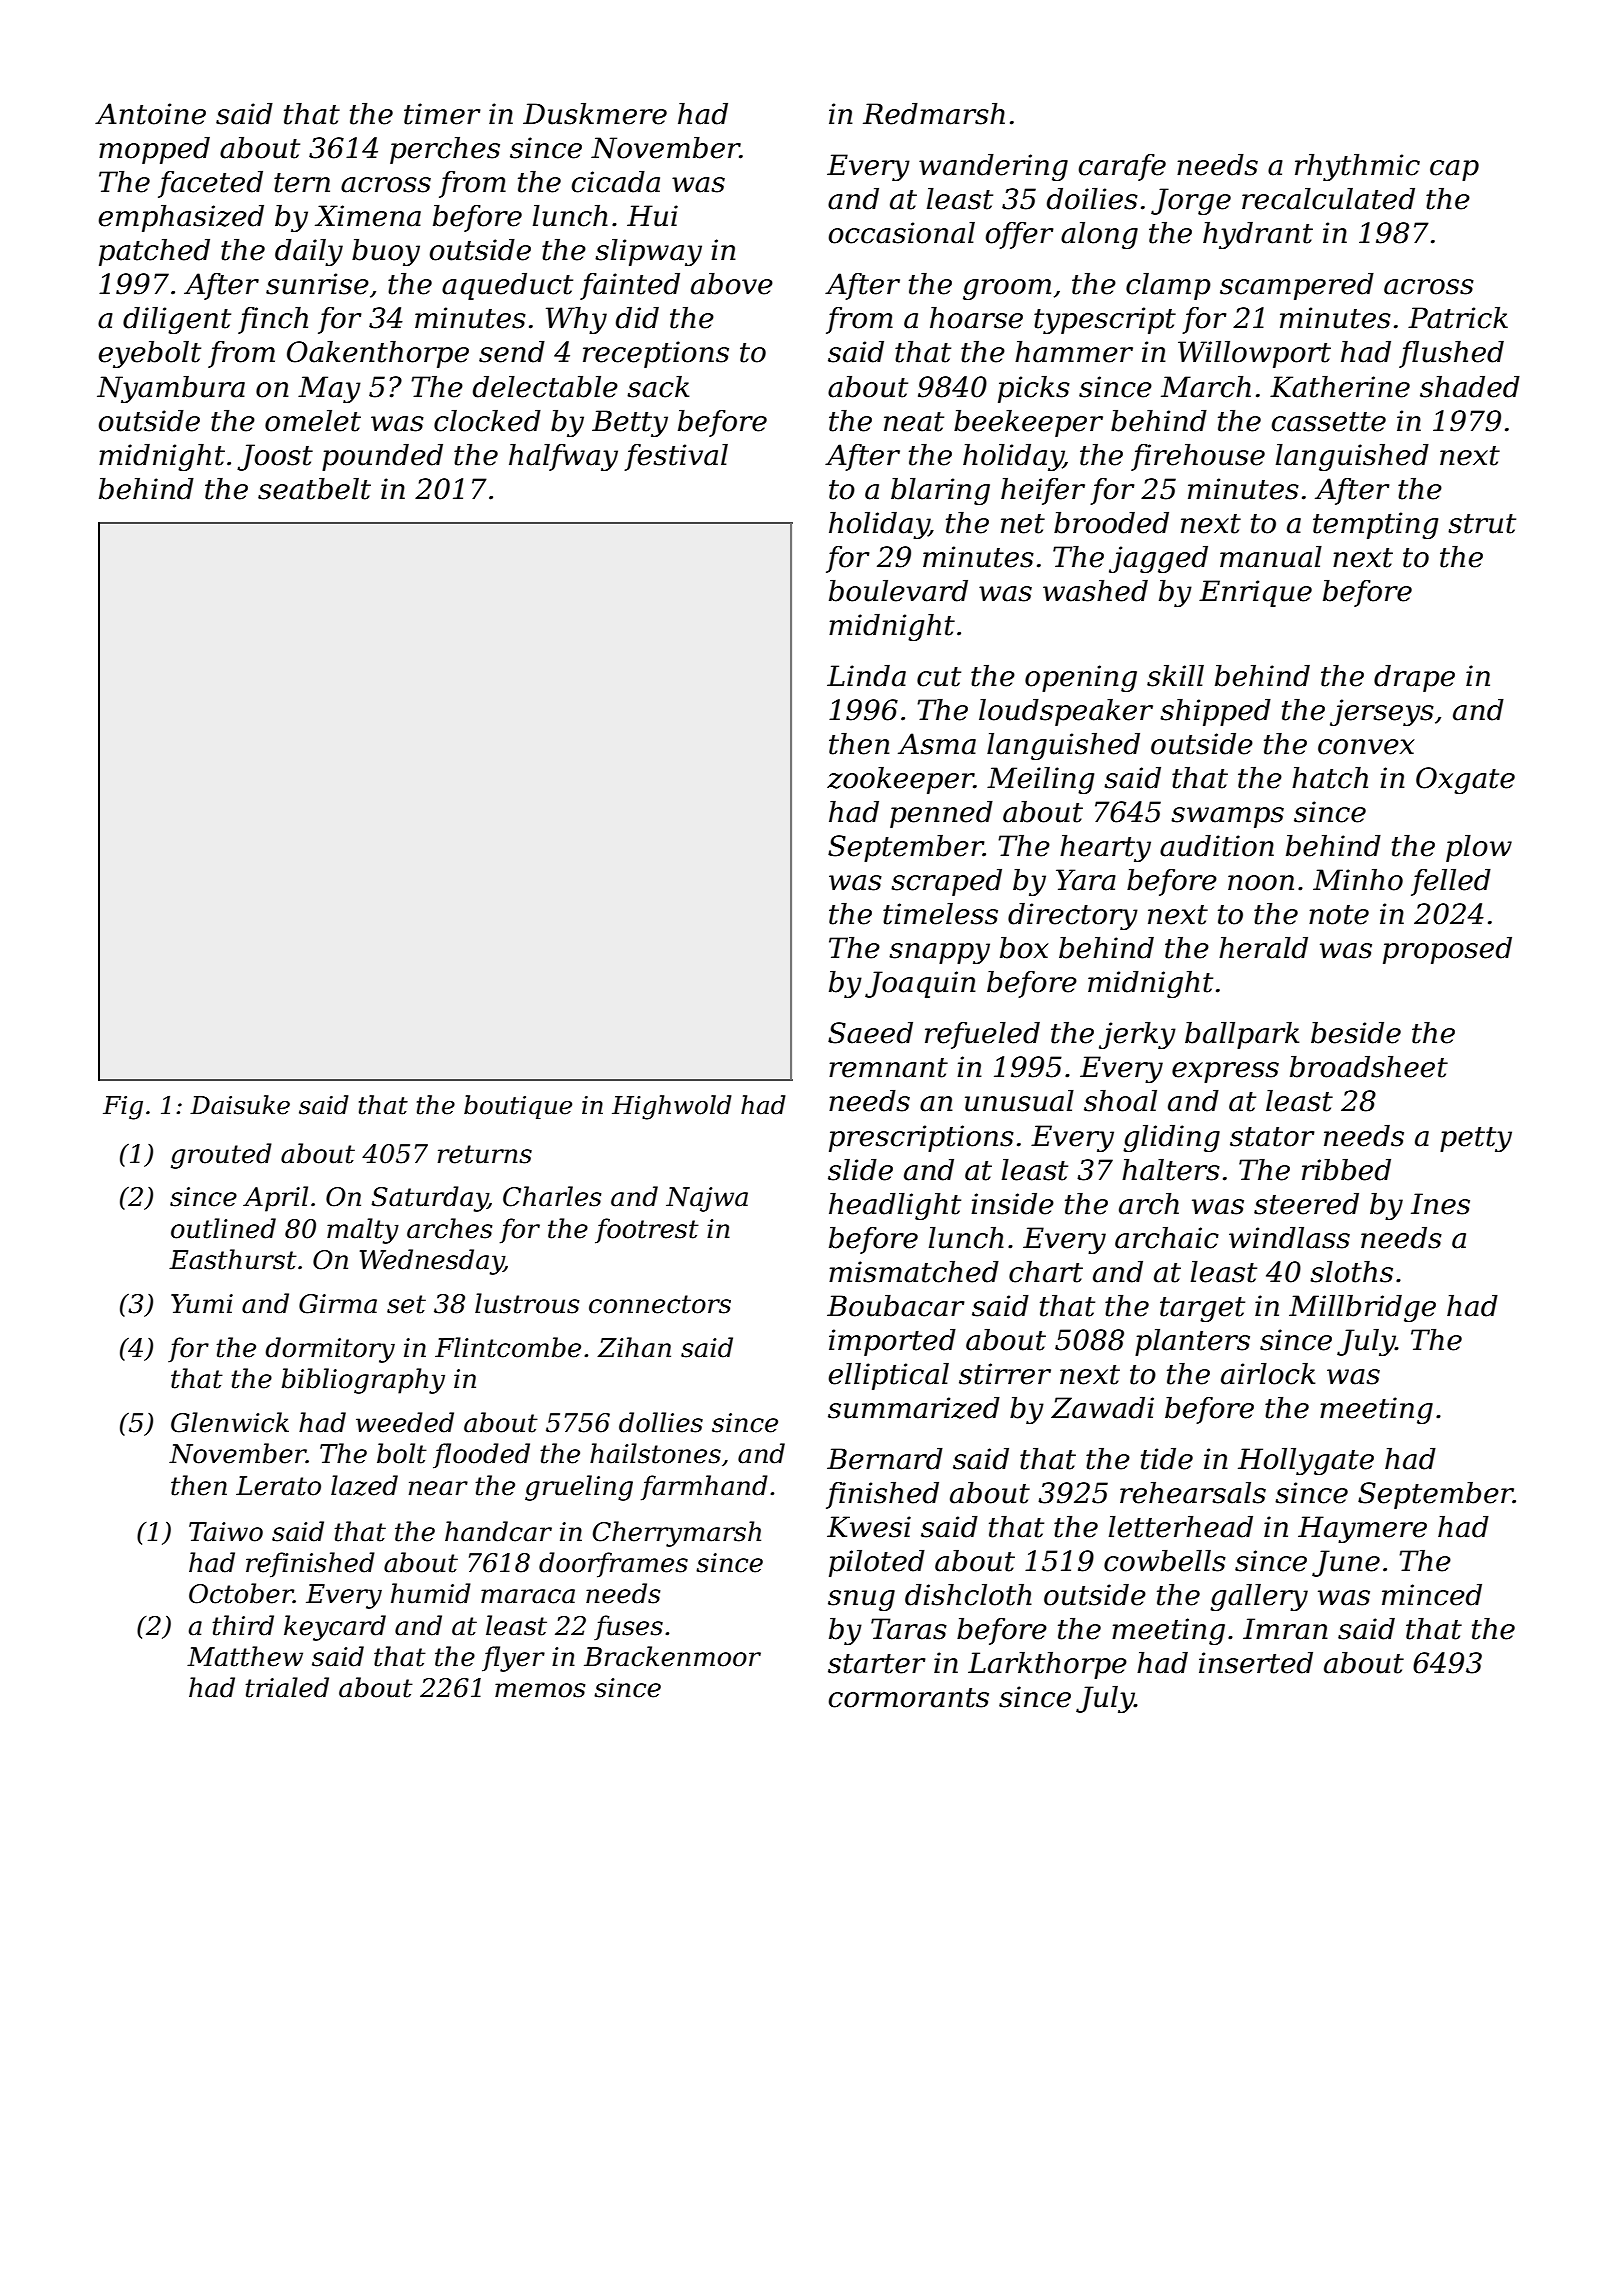  Describe the element at coordinates (1261, 883) in the screenshot. I see `noon` at that location.
